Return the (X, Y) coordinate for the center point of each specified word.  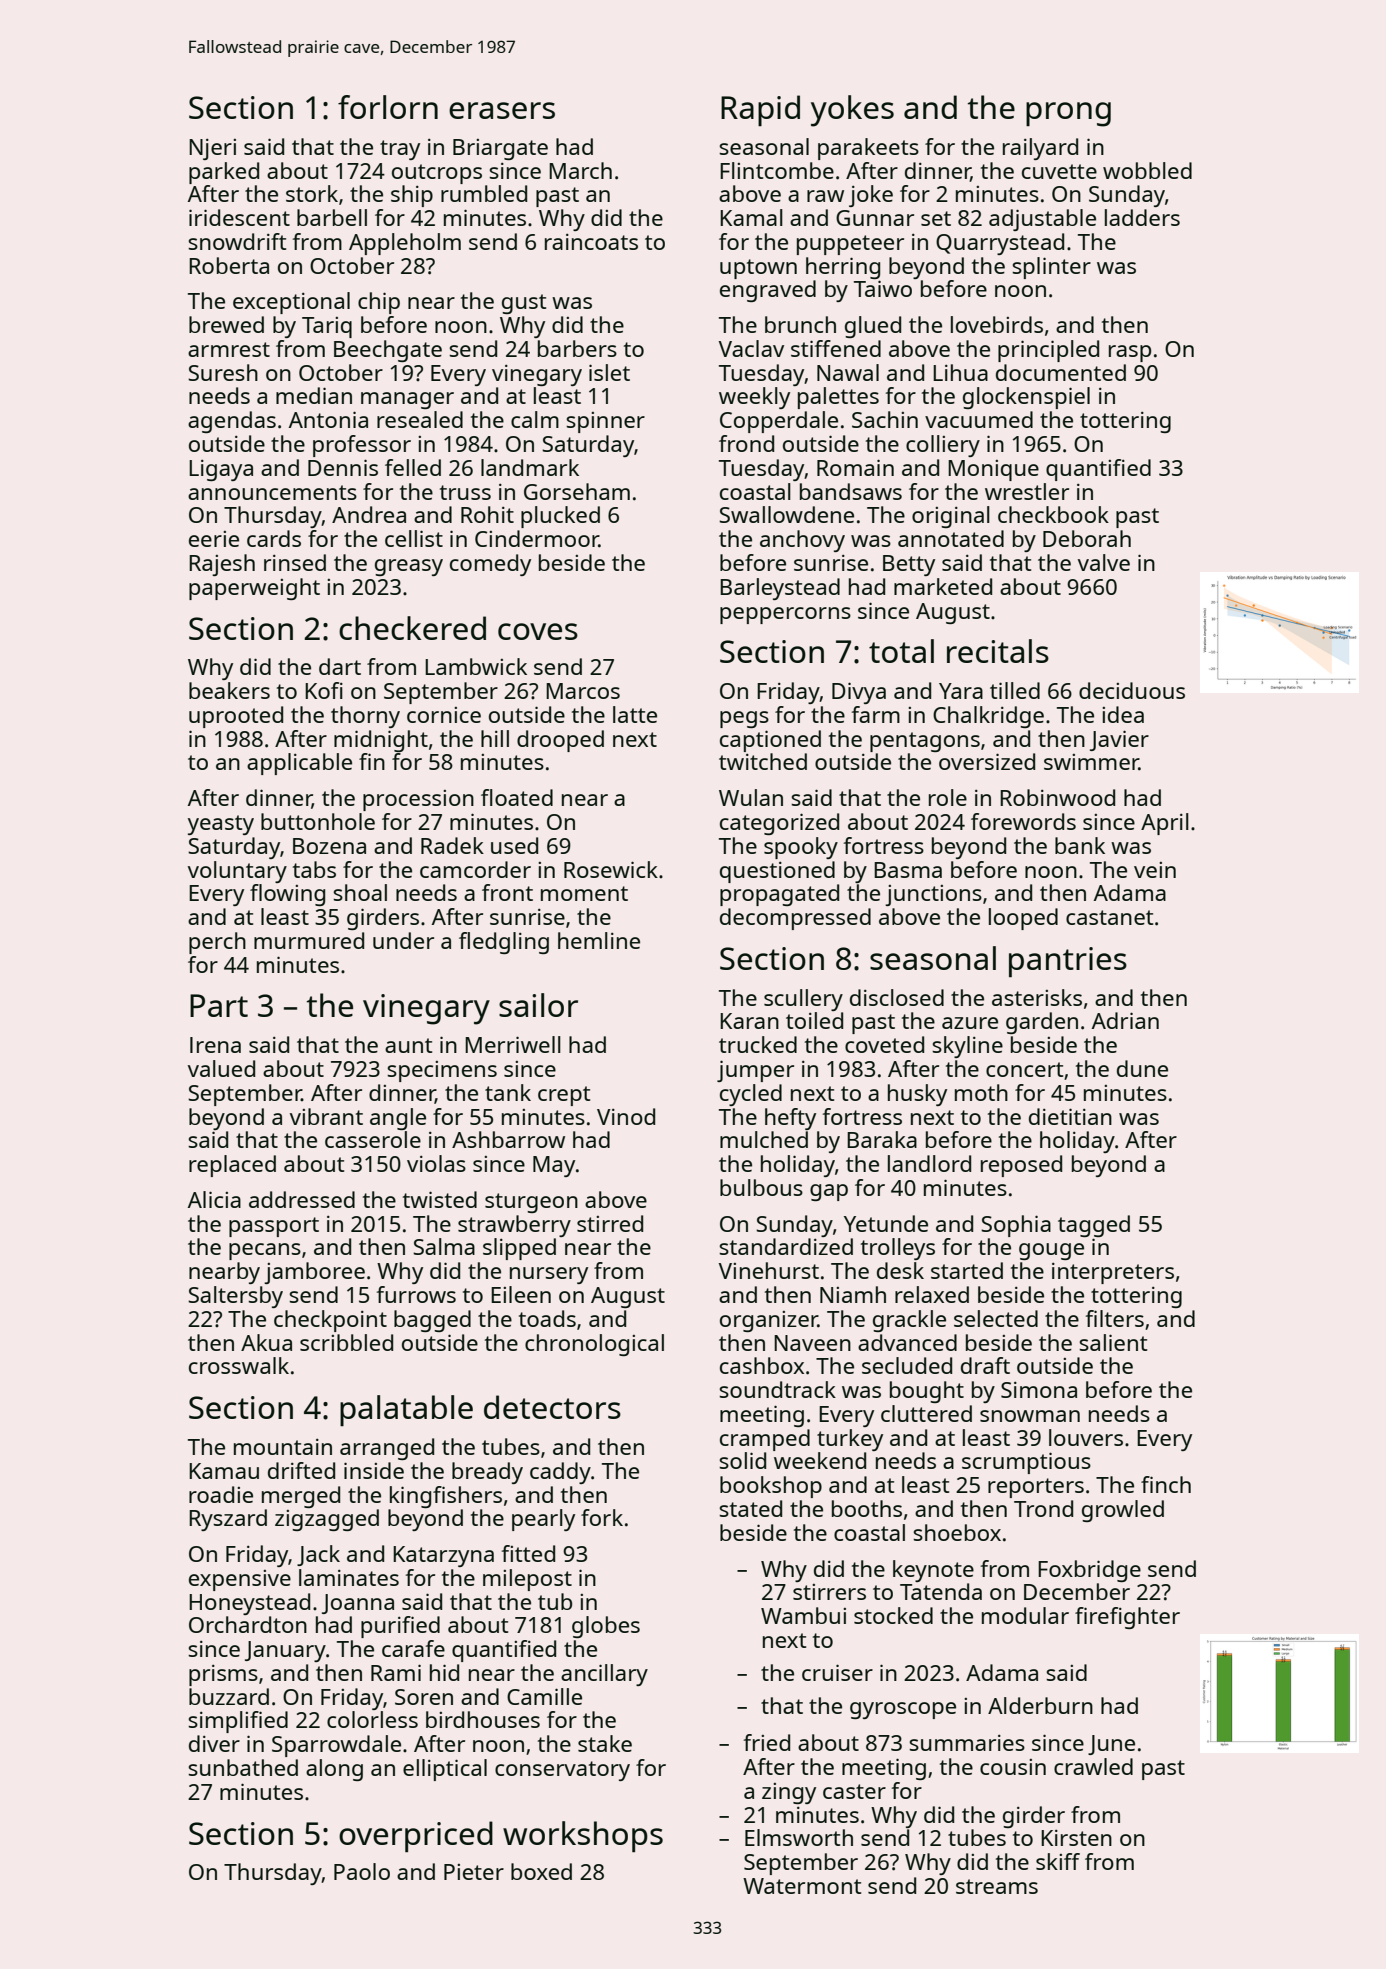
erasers (502, 110)
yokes (852, 111)
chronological (594, 1345)
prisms (223, 1675)
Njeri (212, 149)
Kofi (324, 690)
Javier (1119, 740)
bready (487, 1473)
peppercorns (785, 615)
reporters (1036, 1488)
